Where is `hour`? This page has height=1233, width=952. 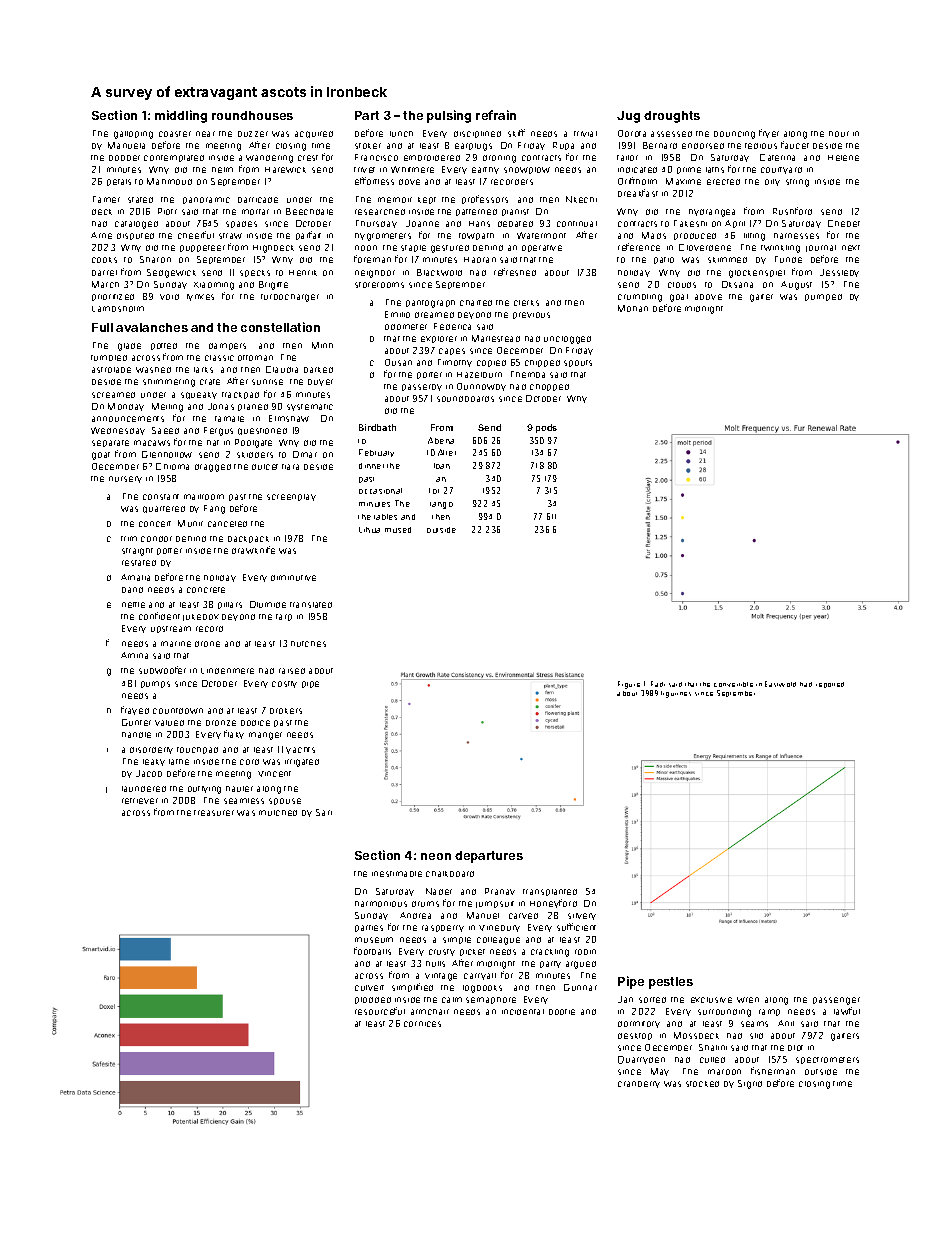
hour is located at coordinates (839, 134).
